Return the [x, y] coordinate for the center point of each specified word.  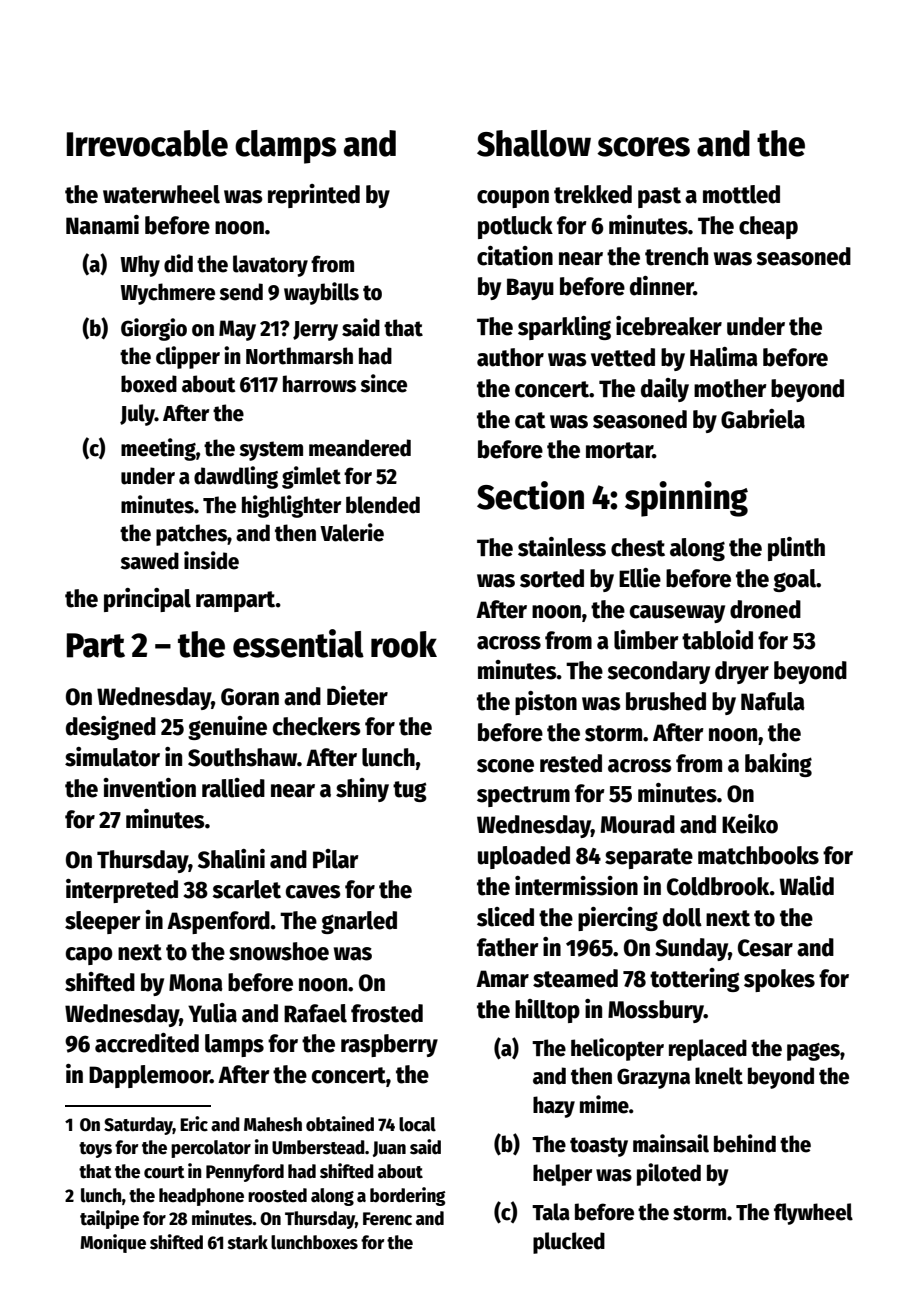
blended [383, 505]
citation [515, 256]
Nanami [102, 225]
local [417, 1124]
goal [794, 580]
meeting [158, 449]
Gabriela [763, 419]
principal [147, 600]
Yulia [212, 1013]
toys [95, 1150]
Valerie [352, 532]
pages [813, 1052]
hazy [554, 1107]
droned [765, 609]
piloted [669, 1174]
